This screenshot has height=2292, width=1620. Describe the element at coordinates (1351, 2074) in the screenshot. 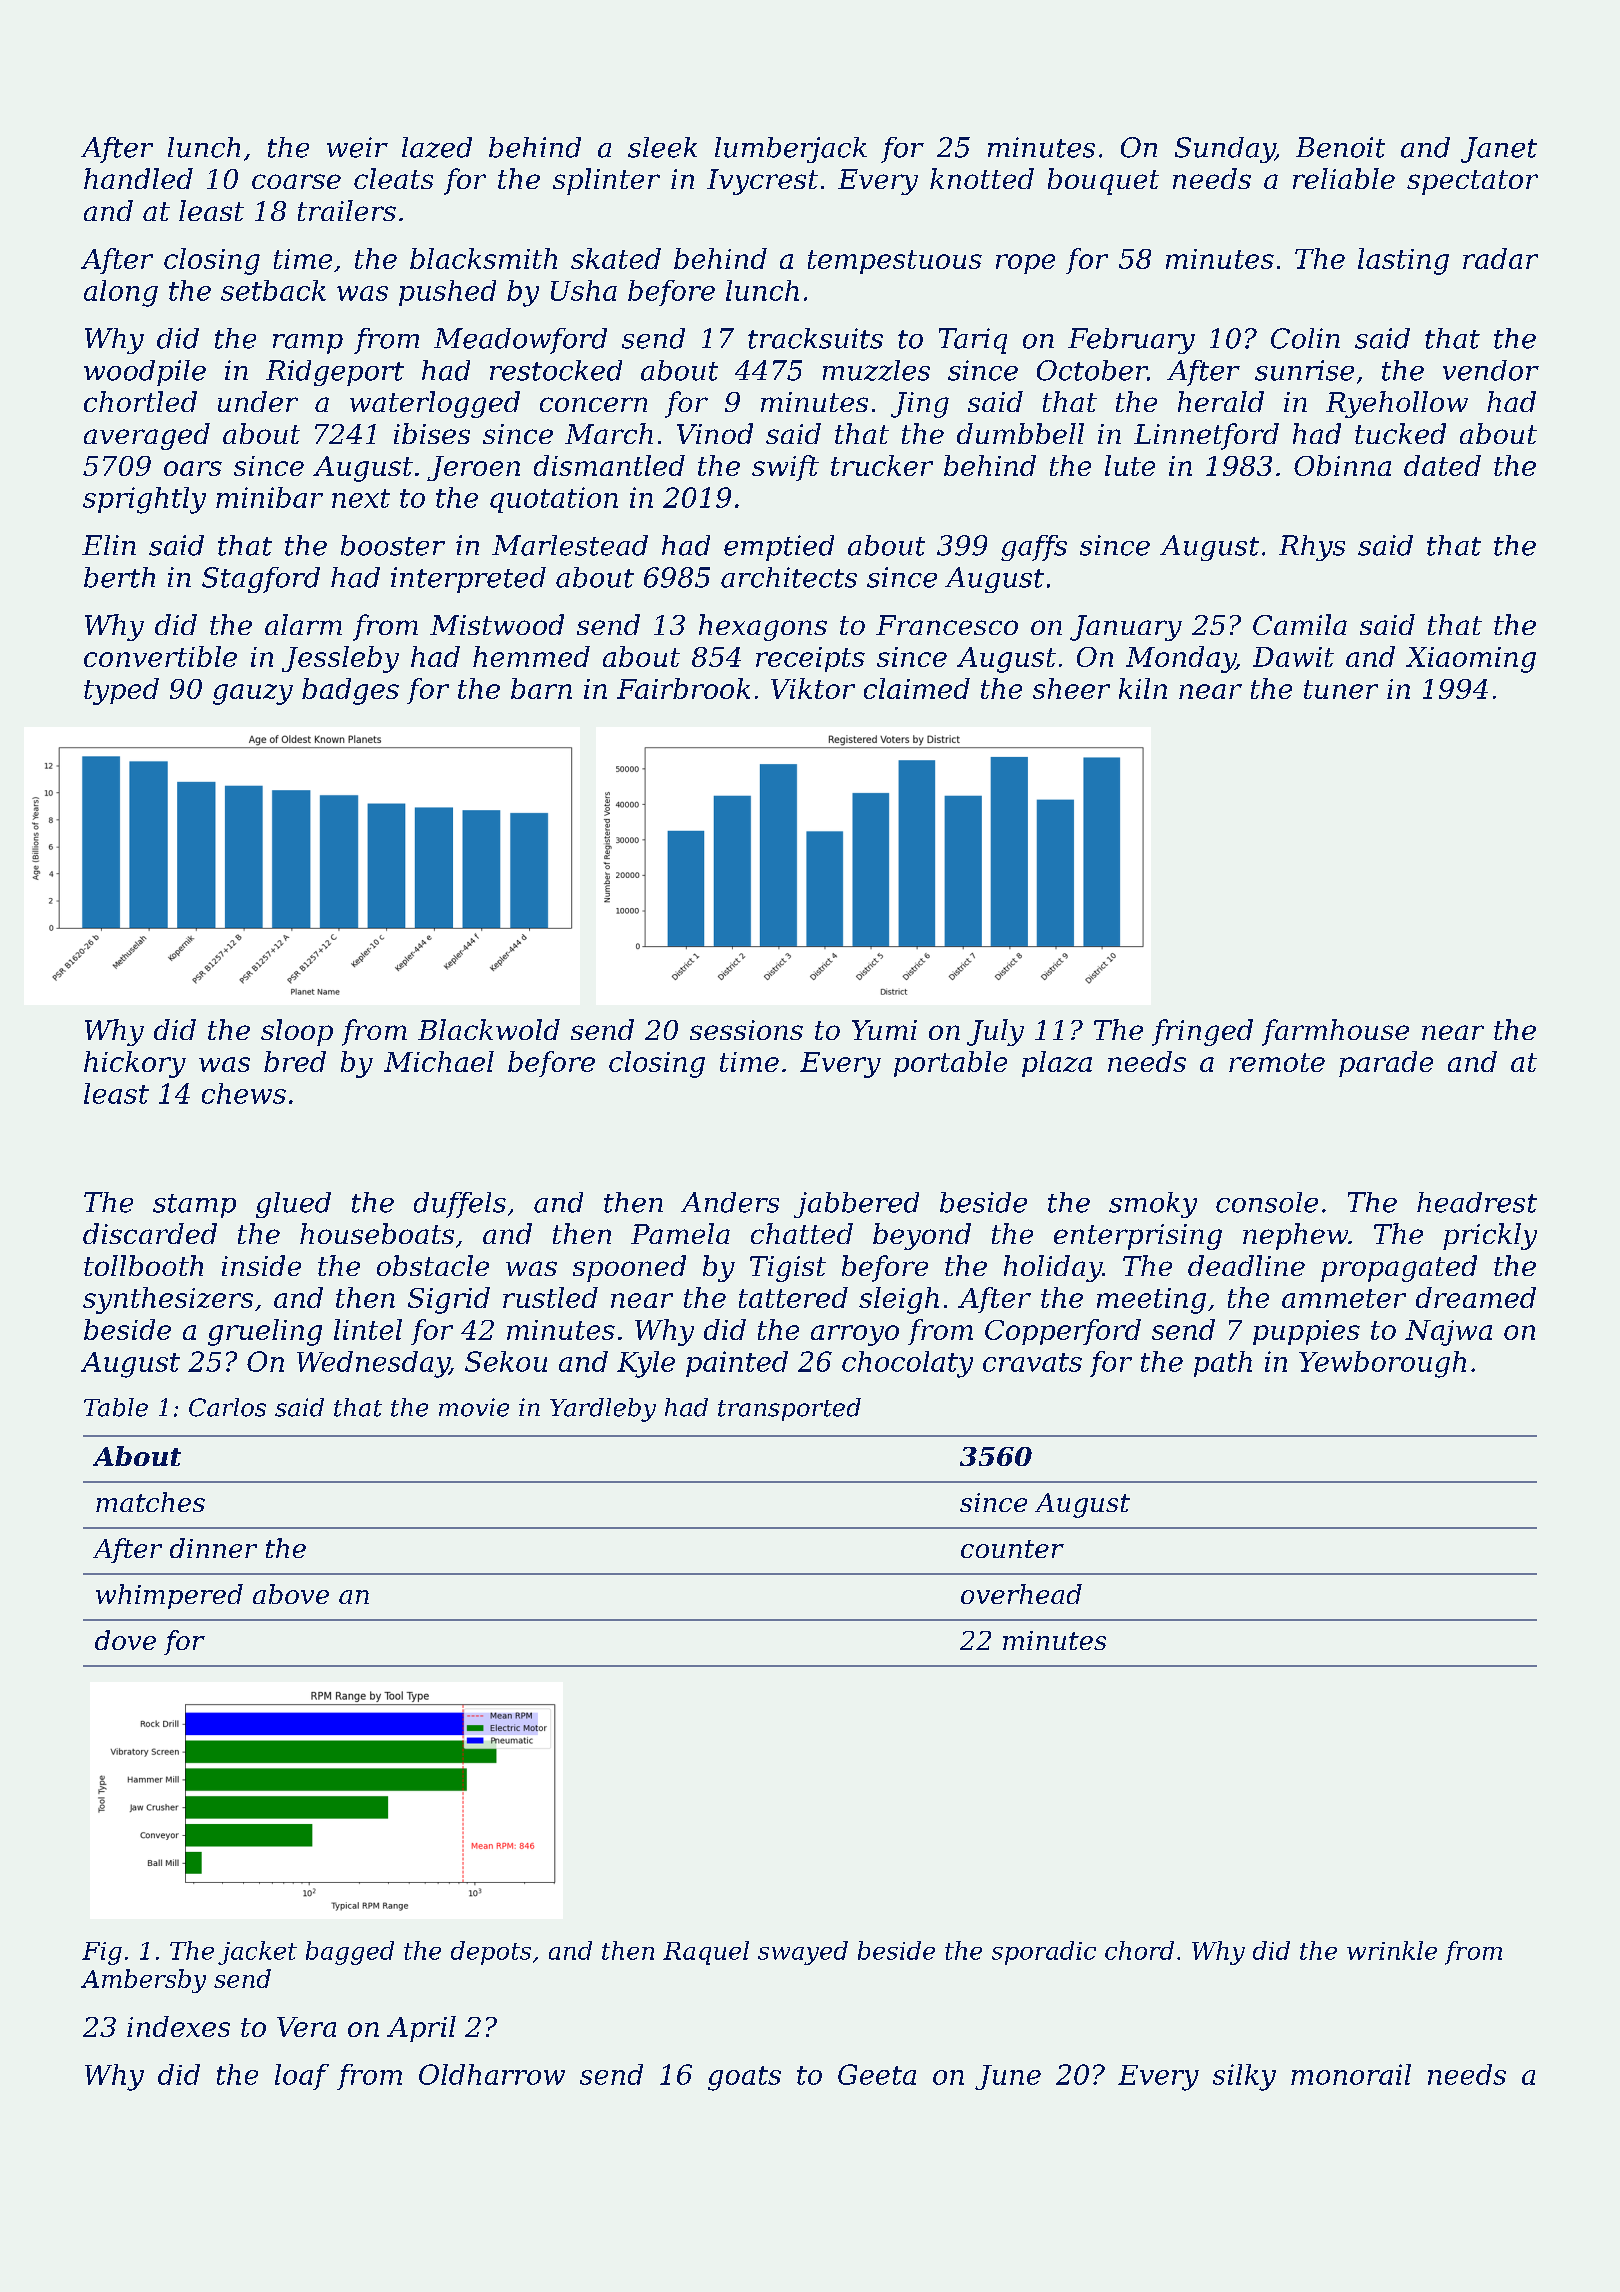

I see `monorail` at that location.
